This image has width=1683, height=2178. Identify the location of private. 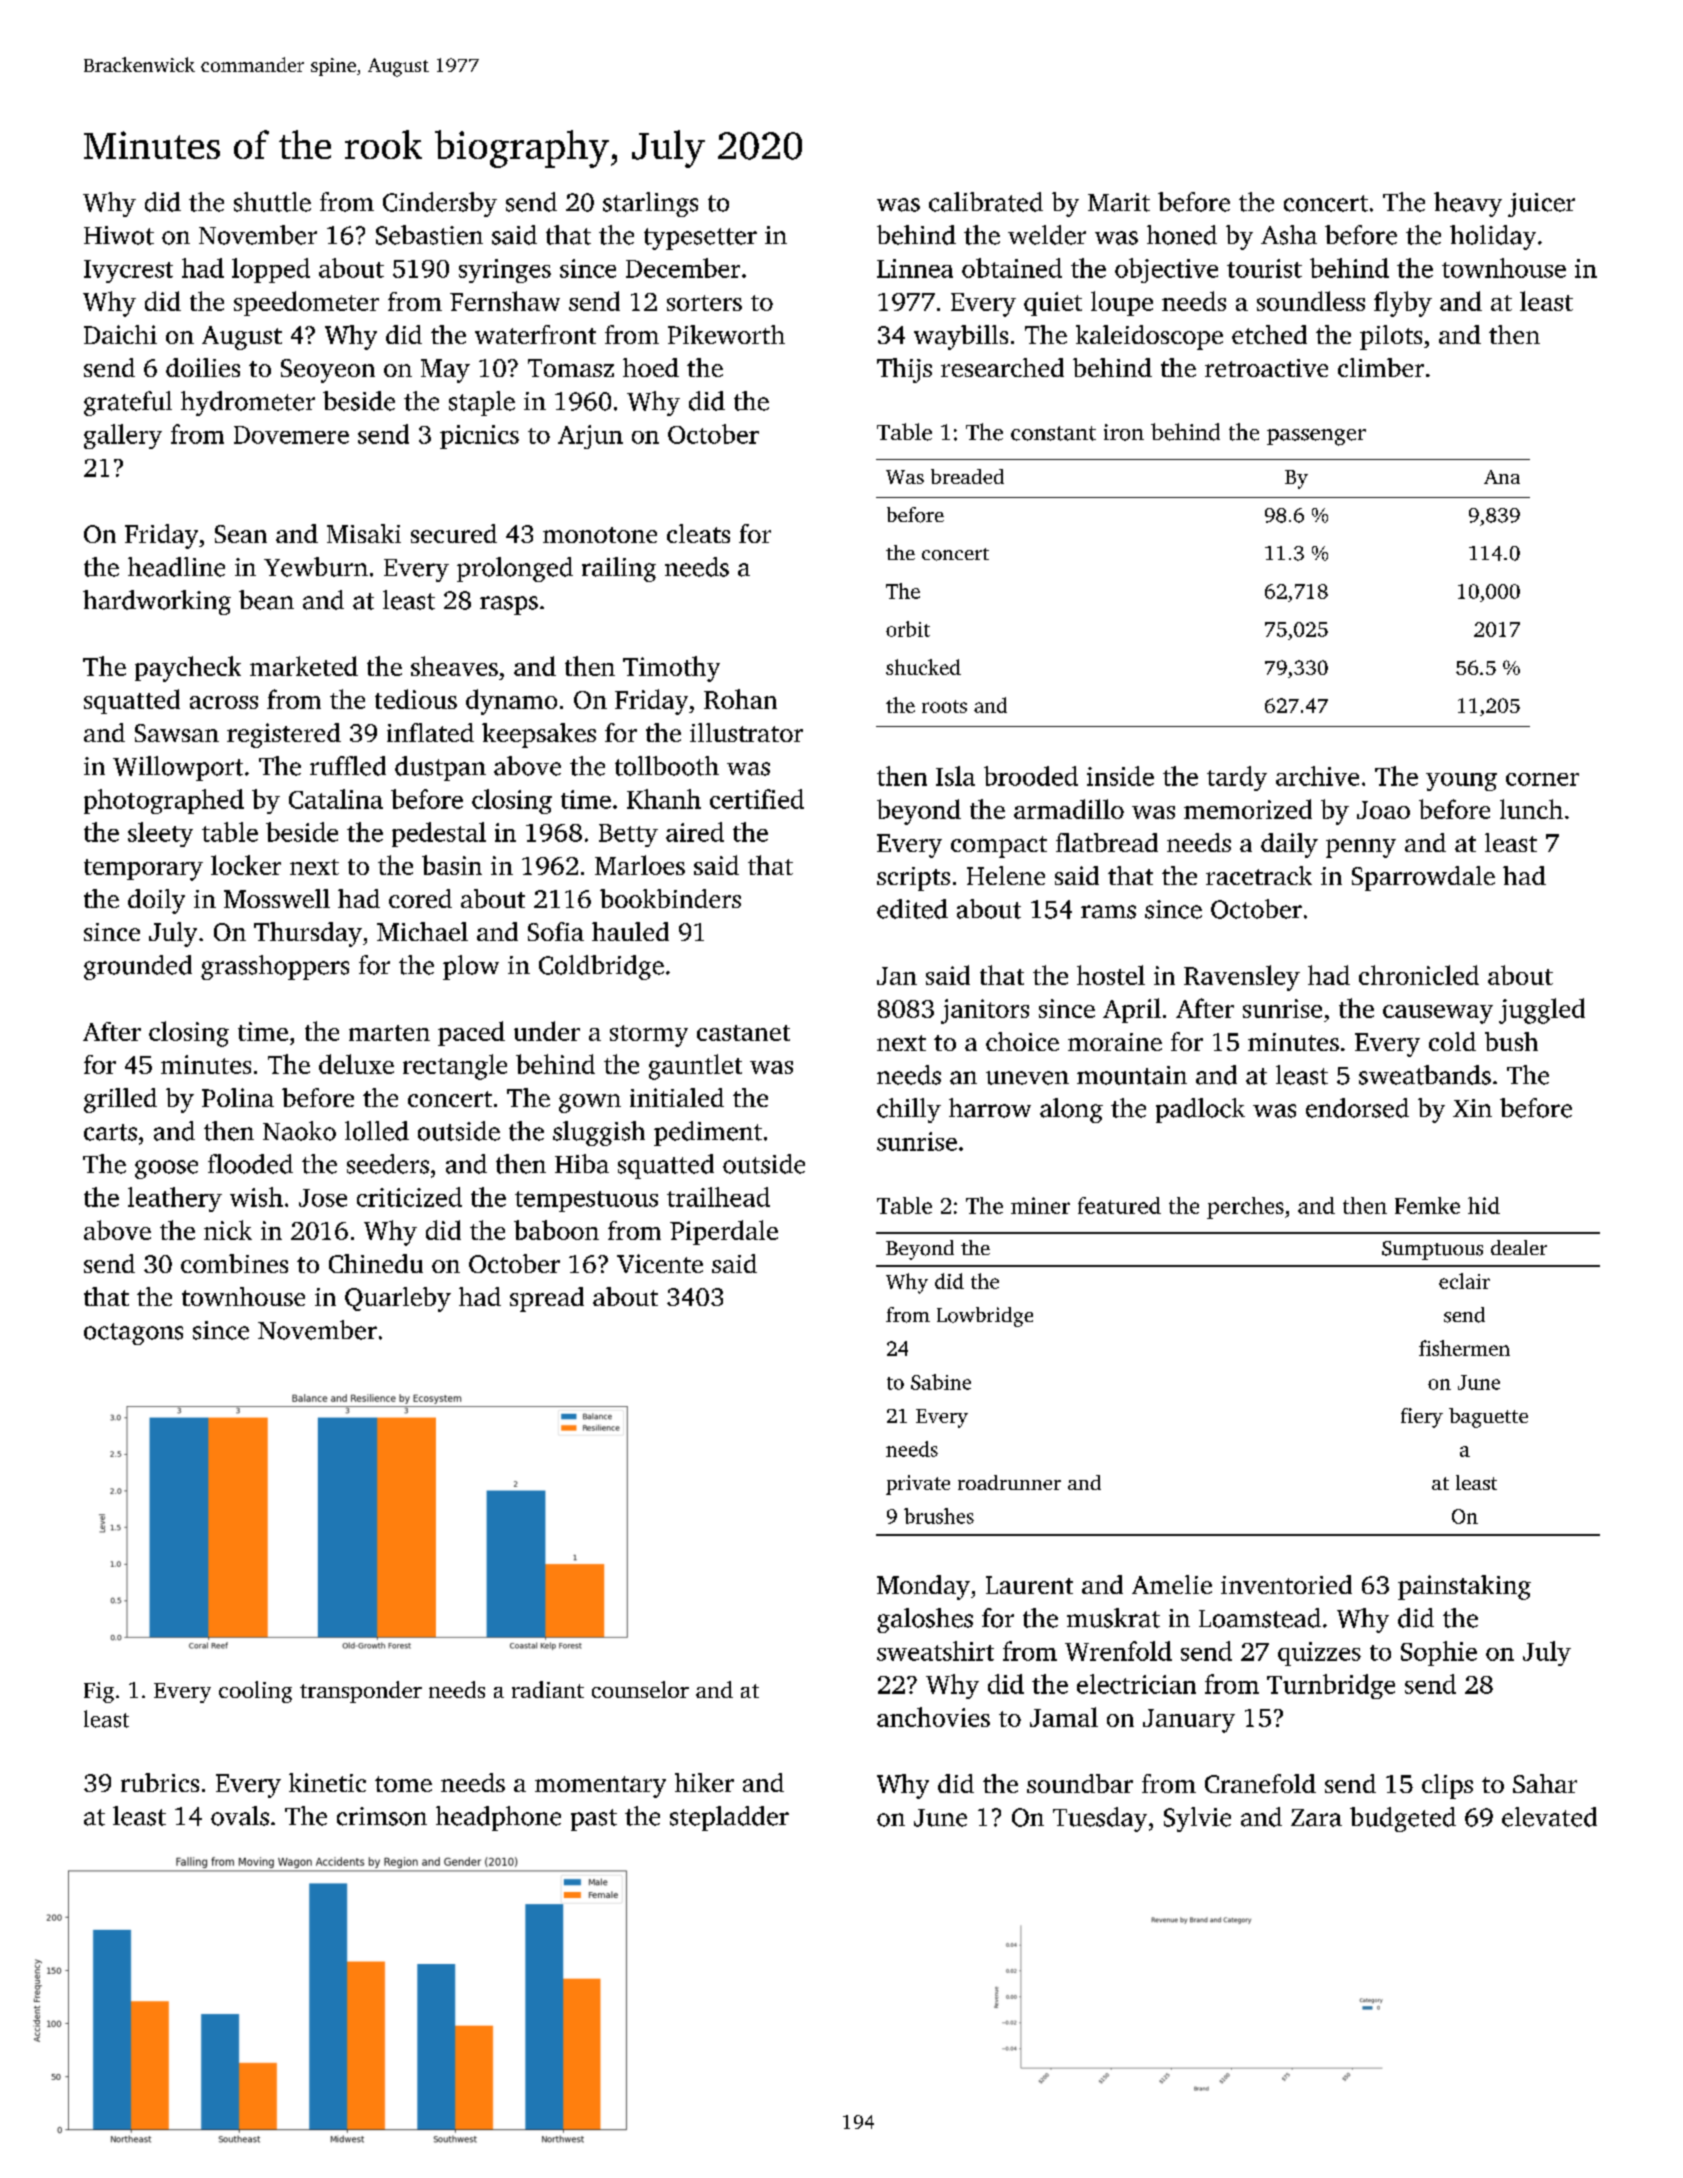
(918, 1485).
